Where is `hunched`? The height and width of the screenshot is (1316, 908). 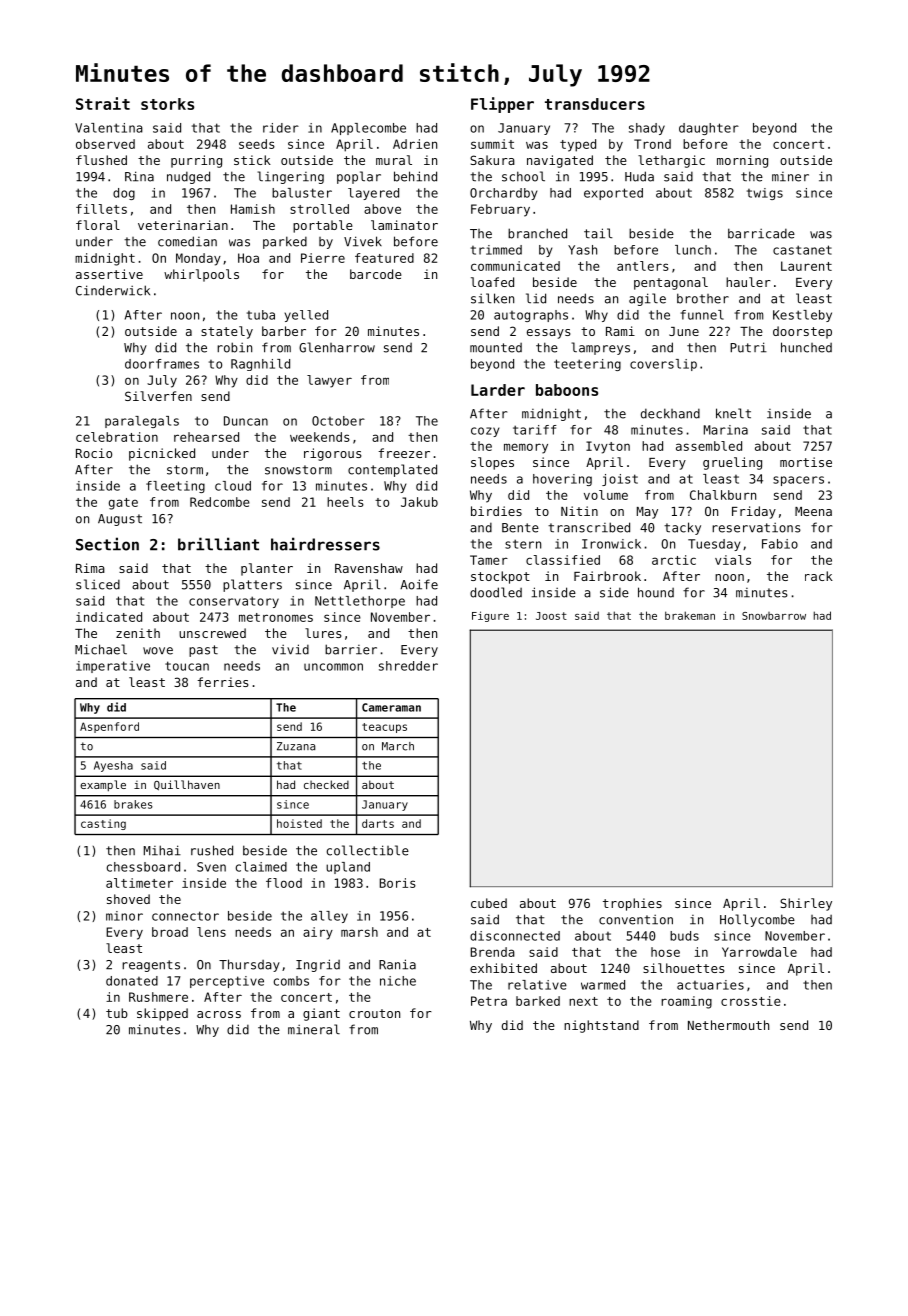 hunched is located at coordinates (806, 347).
